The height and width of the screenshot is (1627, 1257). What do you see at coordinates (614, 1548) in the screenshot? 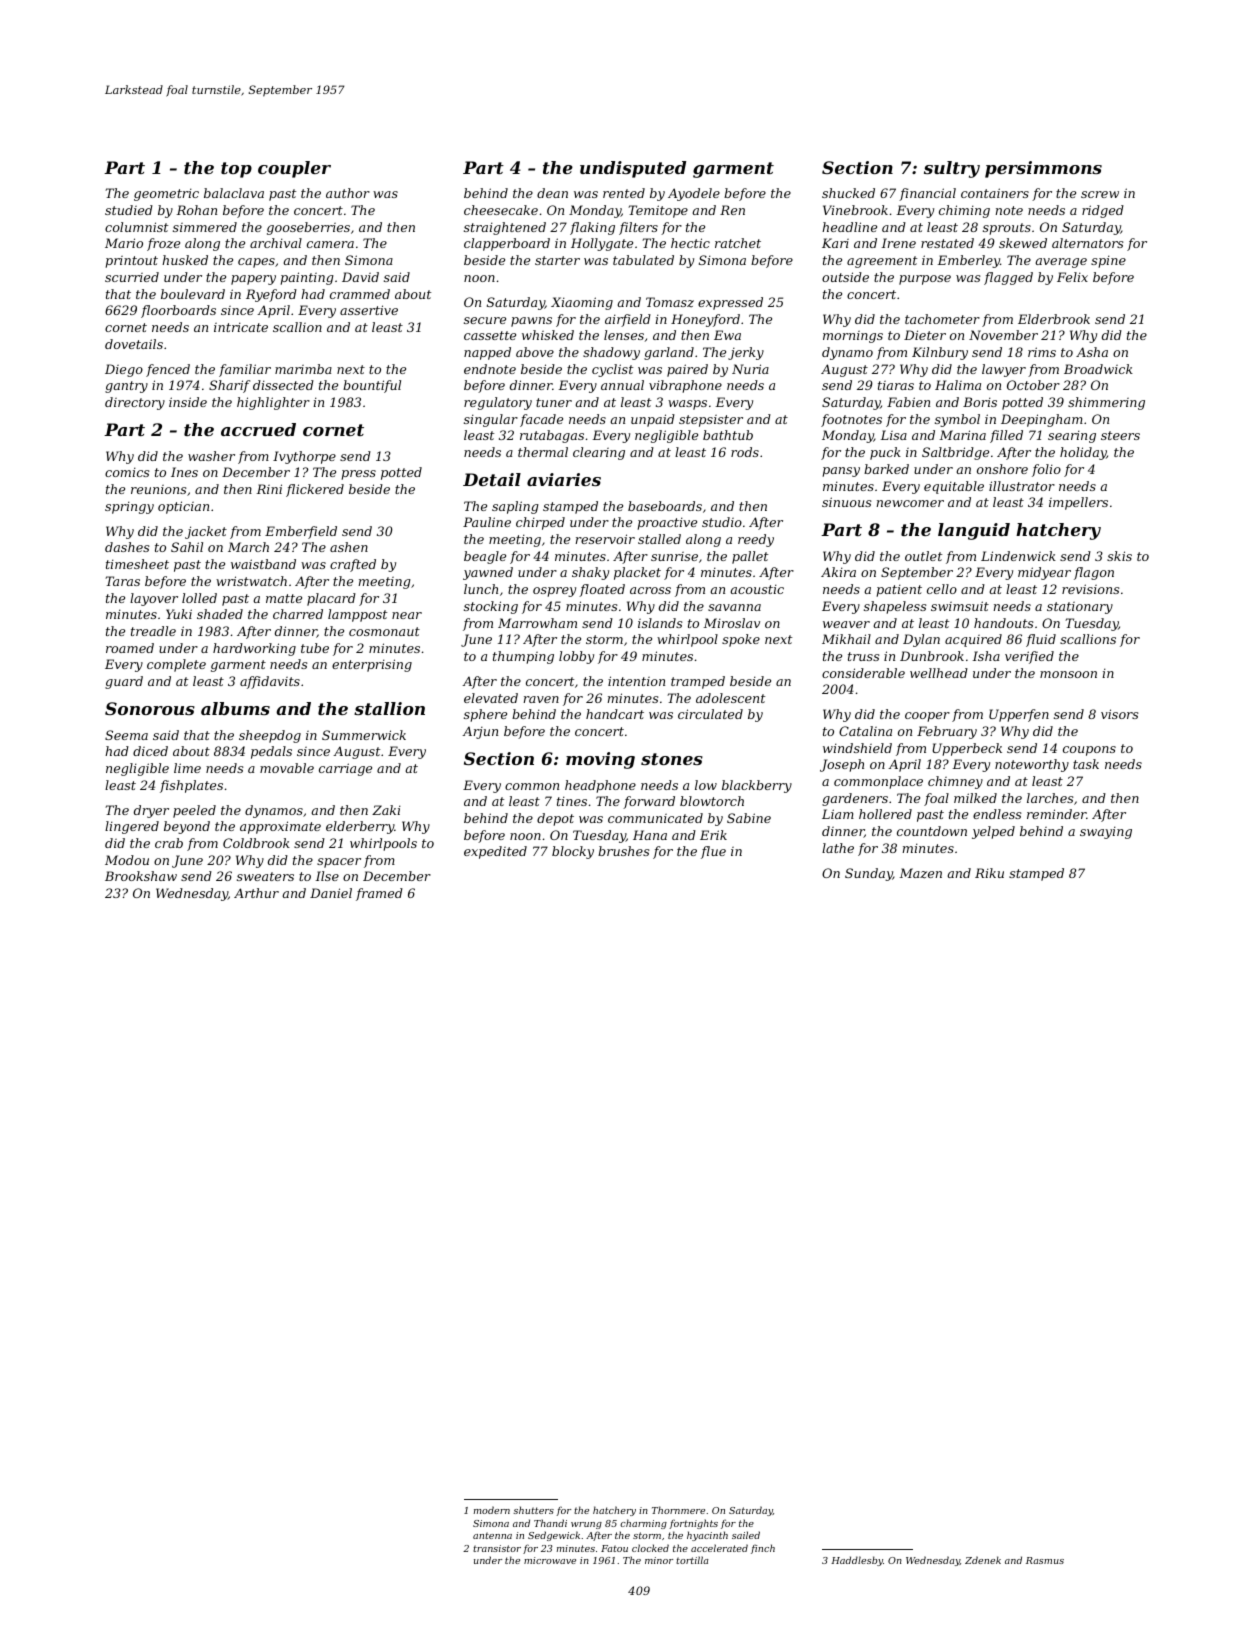
I see `Fatou` at bounding box center [614, 1548].
